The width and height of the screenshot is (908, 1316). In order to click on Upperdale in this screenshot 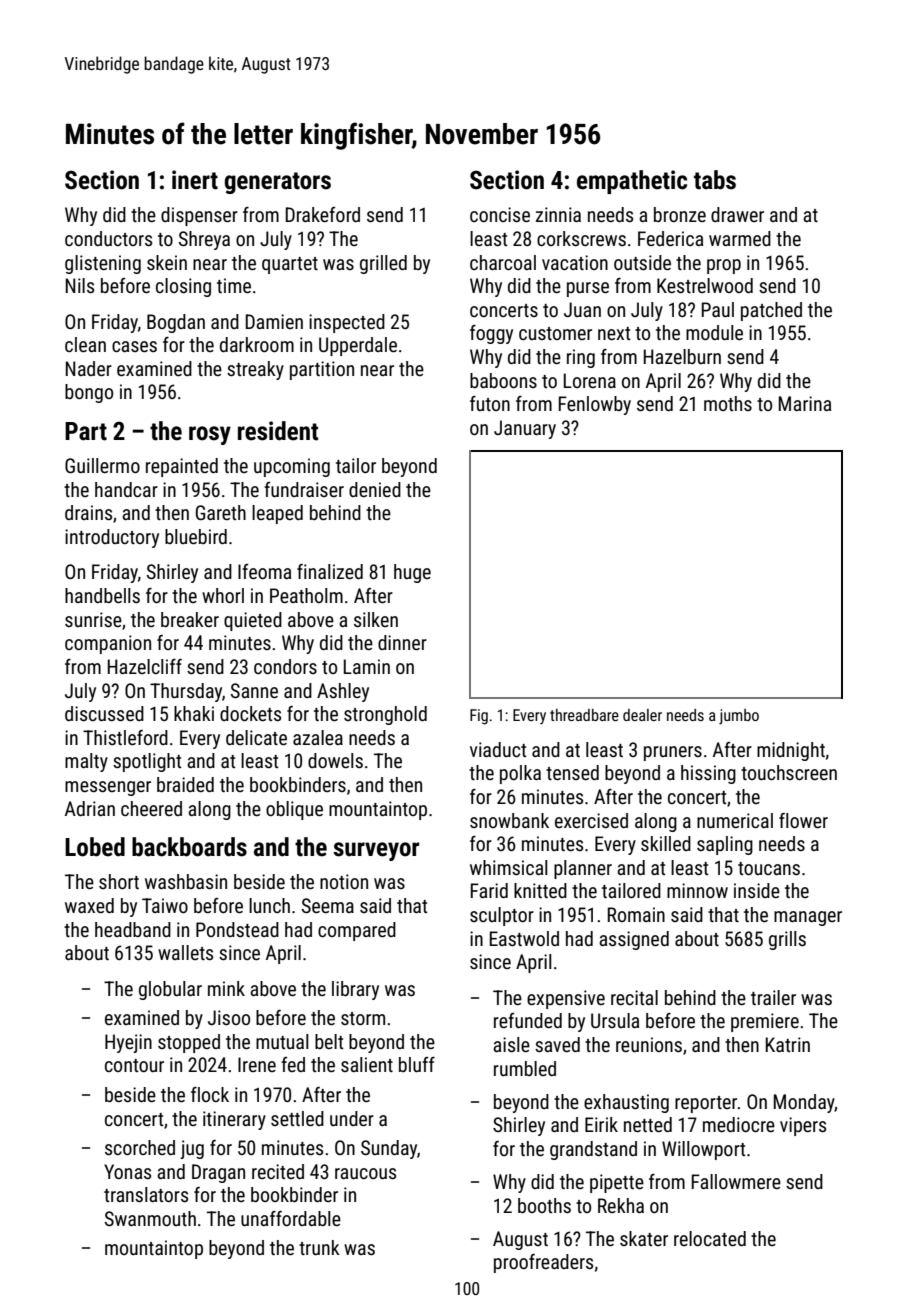, I will do `click(358, 346)`.
